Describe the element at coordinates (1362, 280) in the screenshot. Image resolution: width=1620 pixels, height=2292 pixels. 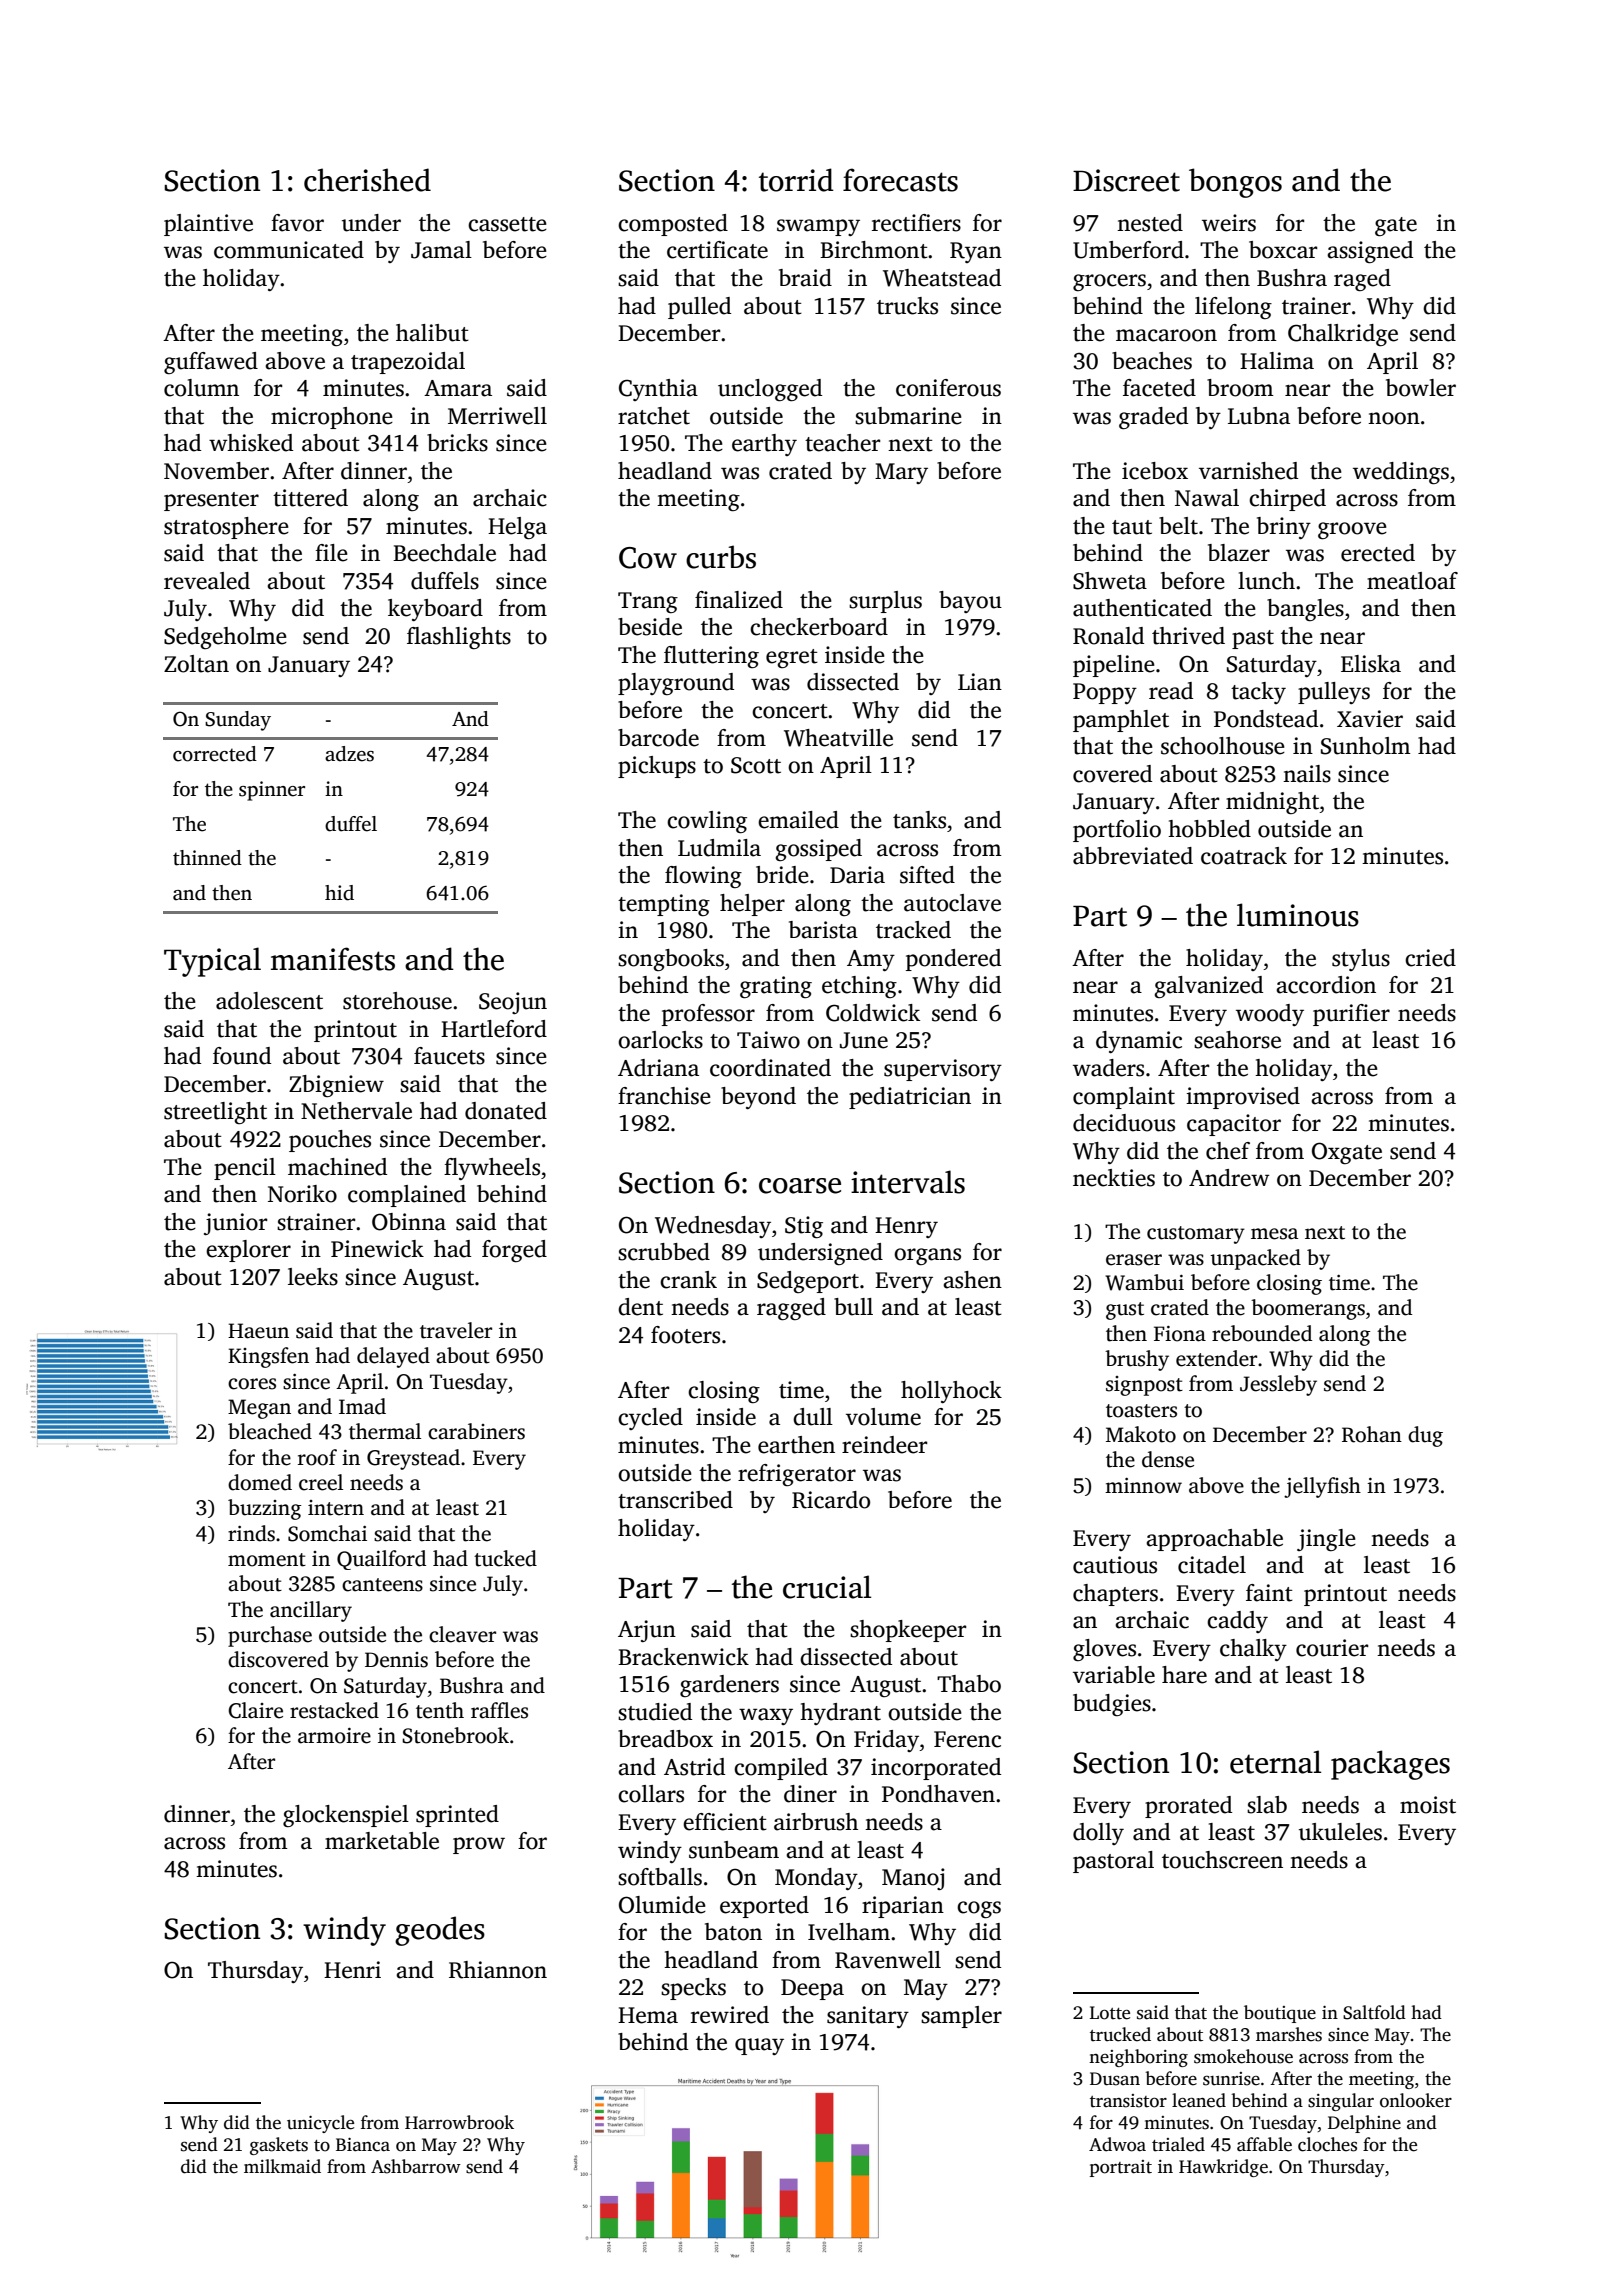
I see `raged` at that location.
